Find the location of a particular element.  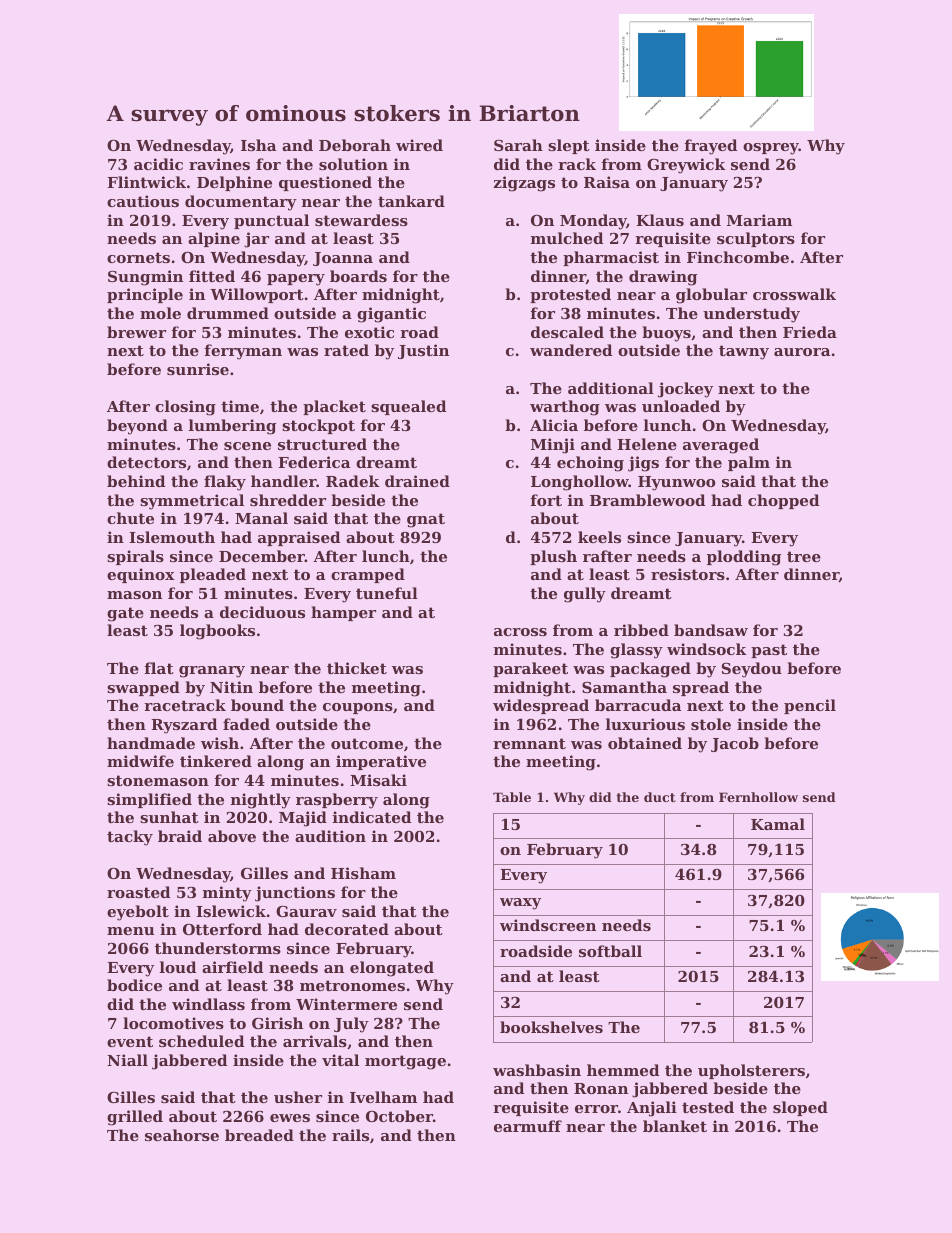

stockpot is located at coordinates (318, 426).
